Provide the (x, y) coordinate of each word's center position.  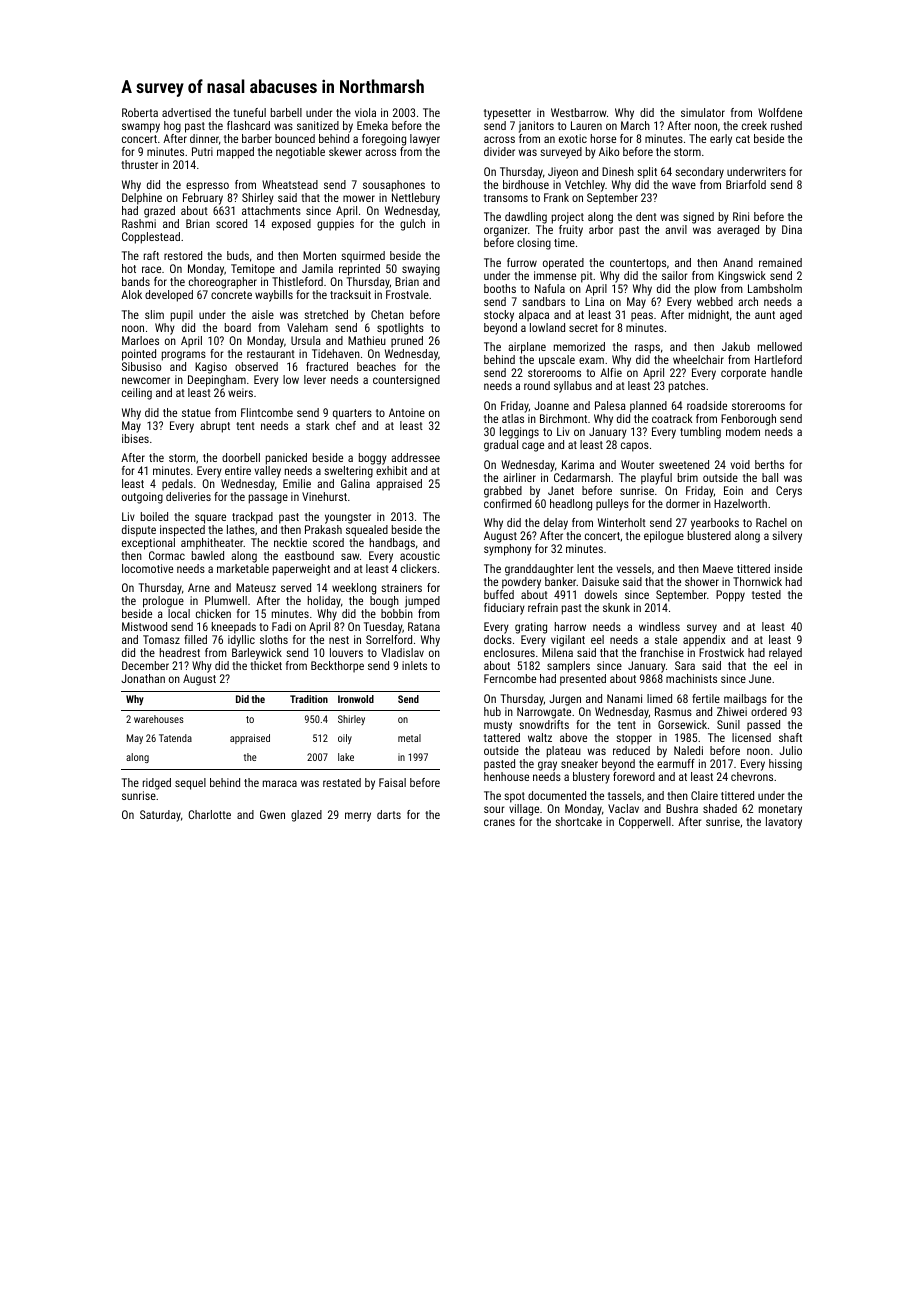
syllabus (573, 387)
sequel (190, 784)
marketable (243, 568)
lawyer (425, 140)
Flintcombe (267, 412)
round (537, 385)
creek (754, 125)
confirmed (507, 503)
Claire (704, 795)
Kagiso (211, 368)
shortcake (578, 821)
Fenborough (748, 420)
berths (769, 464)
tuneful (249, 112)
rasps (647, 349)
